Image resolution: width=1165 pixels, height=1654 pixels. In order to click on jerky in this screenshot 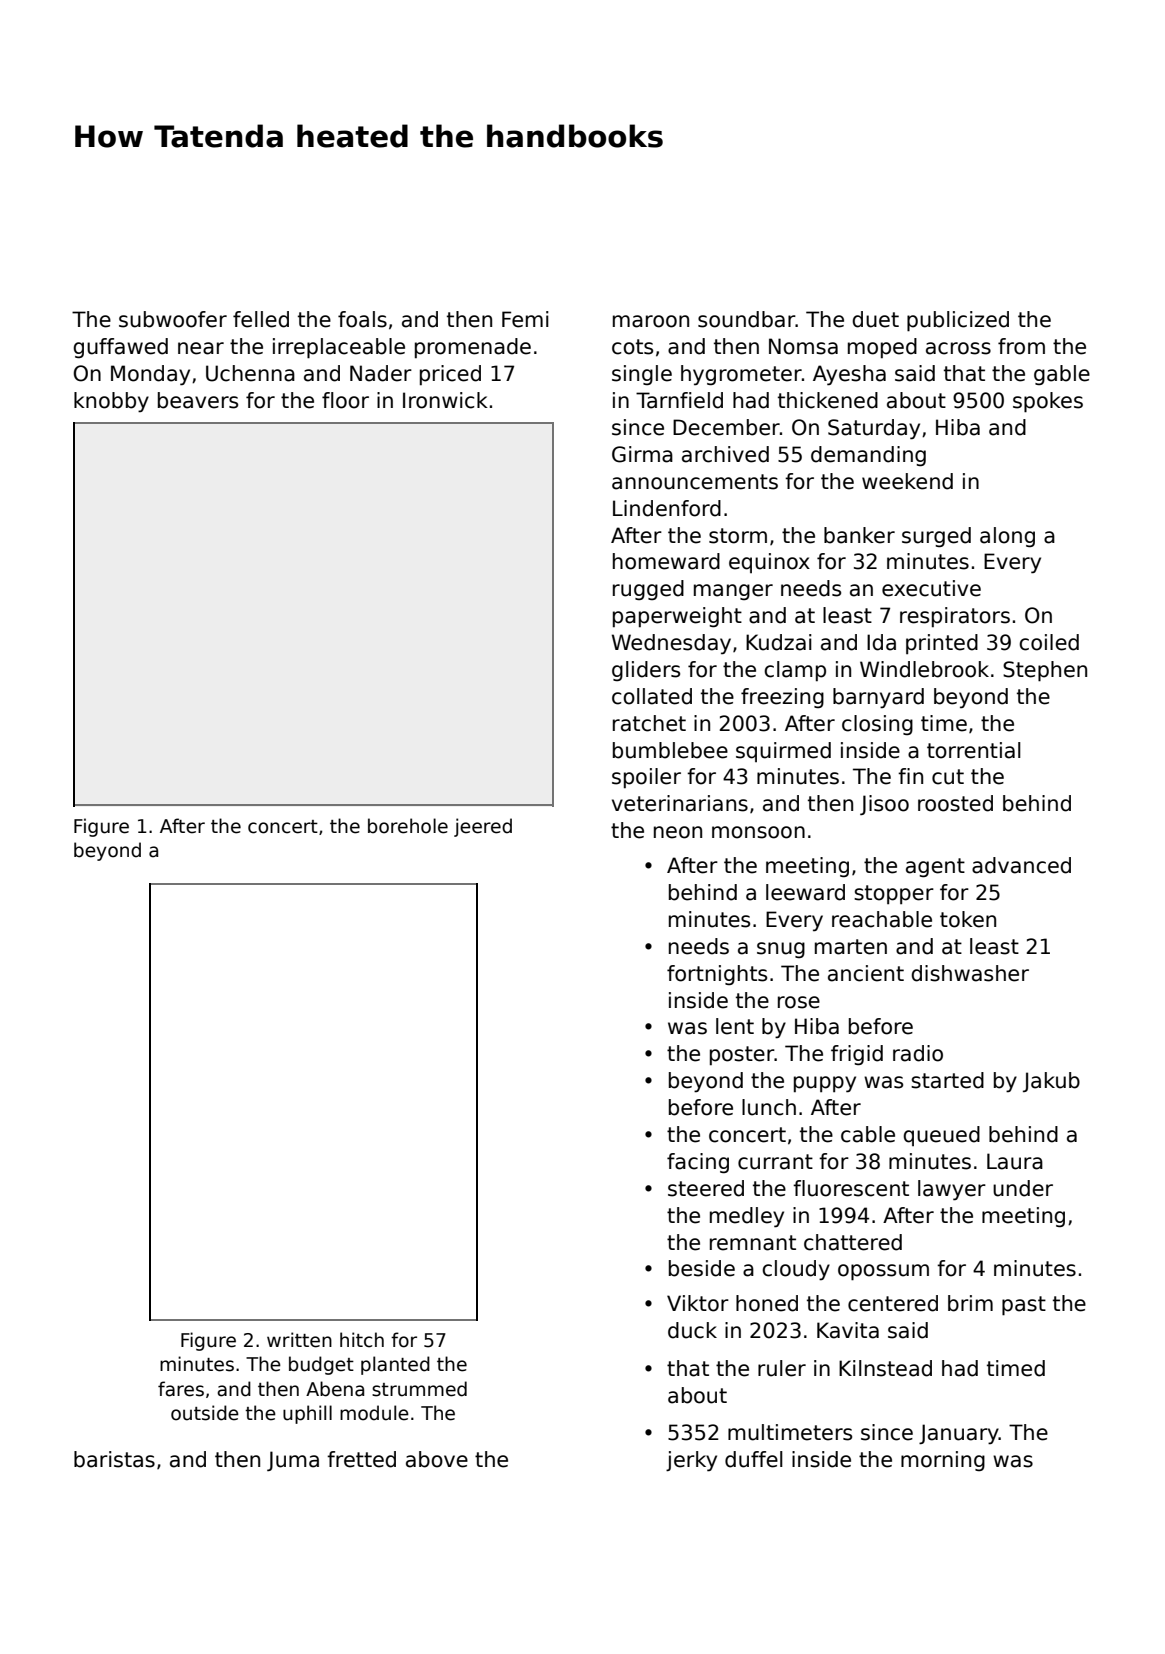, I will do `click(691, 1461)`.
